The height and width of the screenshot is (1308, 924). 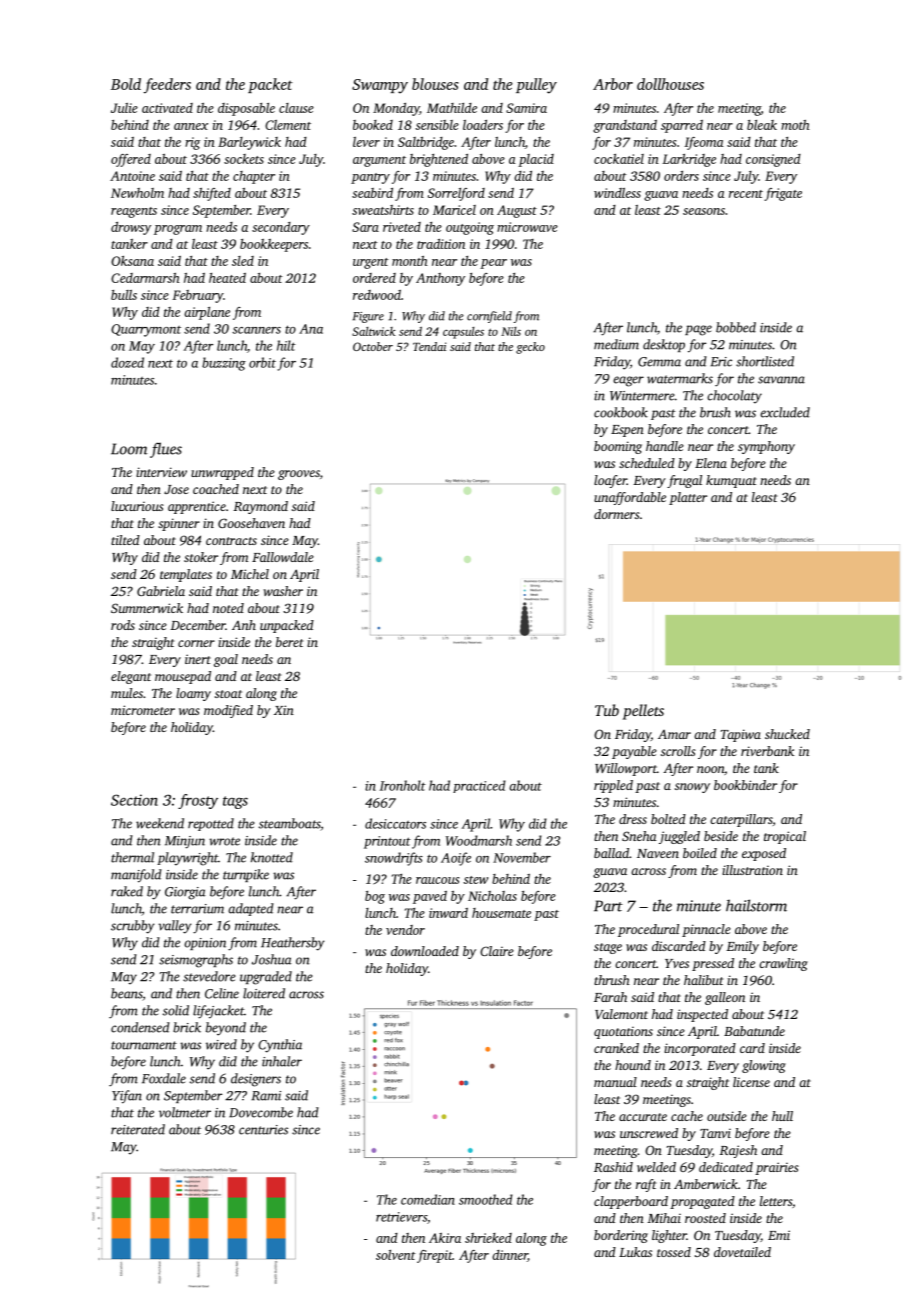 I want to click on mules, so click(x=127, y=693).
